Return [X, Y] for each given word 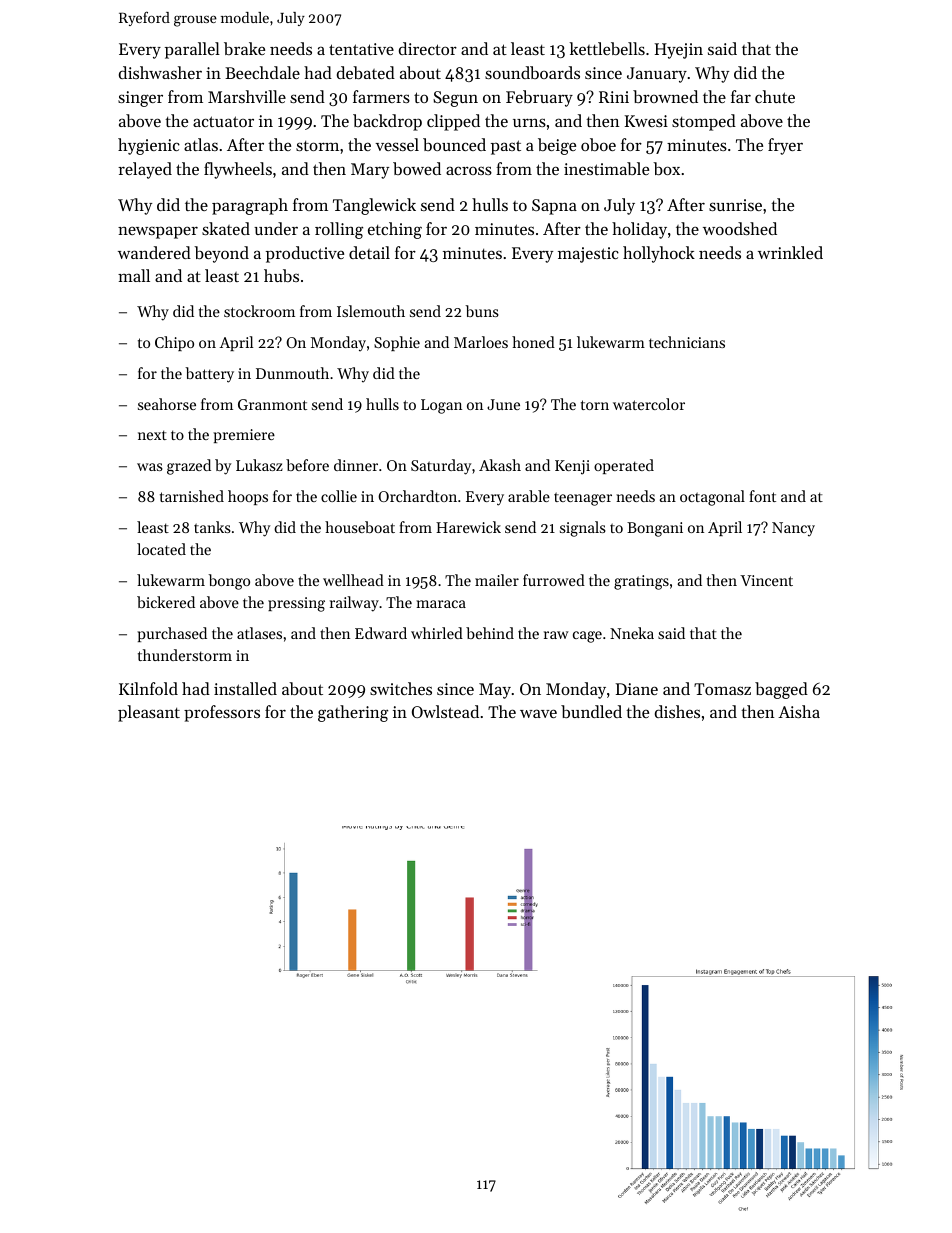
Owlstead [445, 711]
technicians [687, 342]
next [152, 435]
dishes [677, 711]
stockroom [259, 311]
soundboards [532, 72]
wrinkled [790, 252]
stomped [704, 122]
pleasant [149, 713]
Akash [500, 465]
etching [395, 230]
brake [244, 48]
